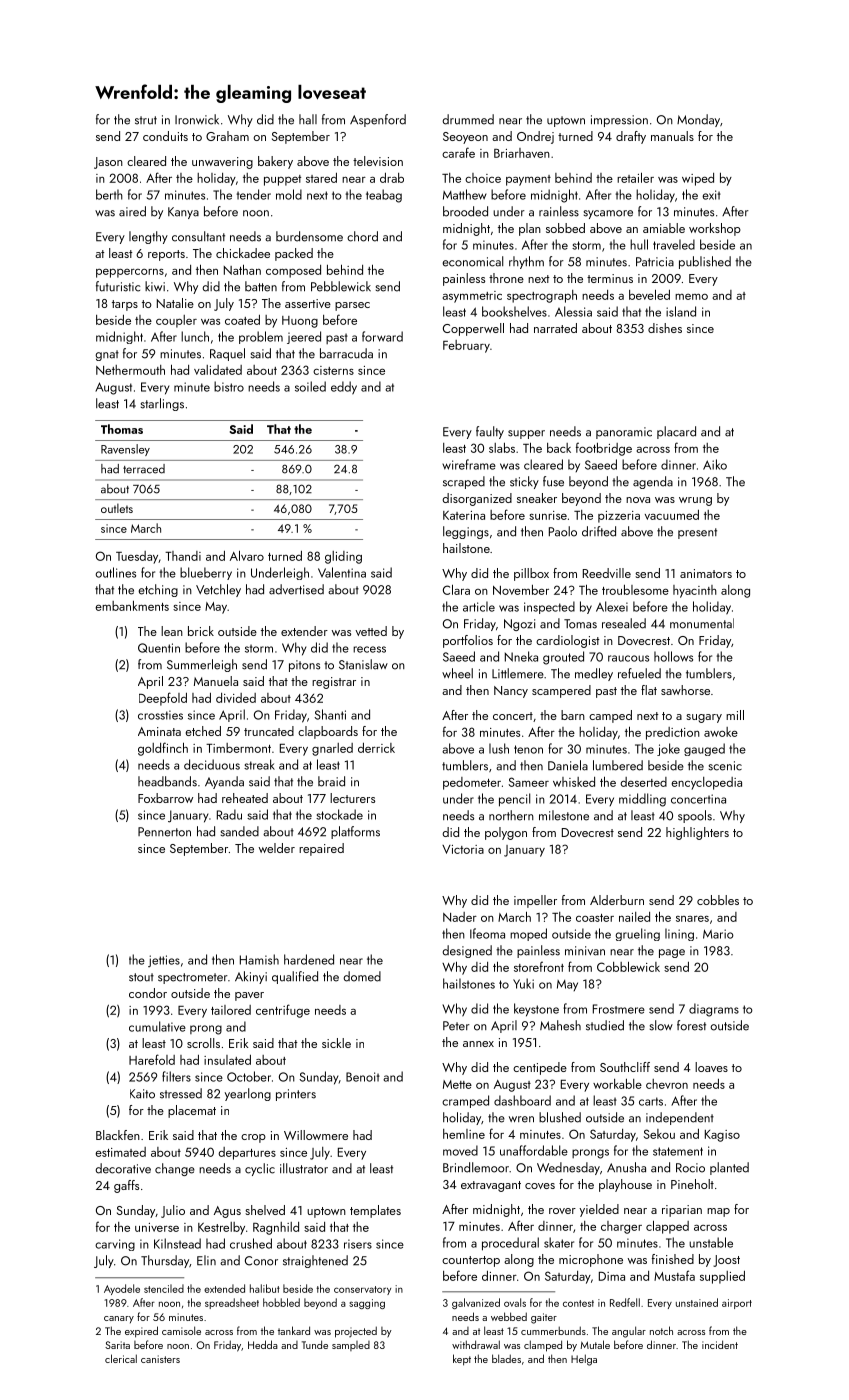  I want to click on memo, so click(691, 297).
